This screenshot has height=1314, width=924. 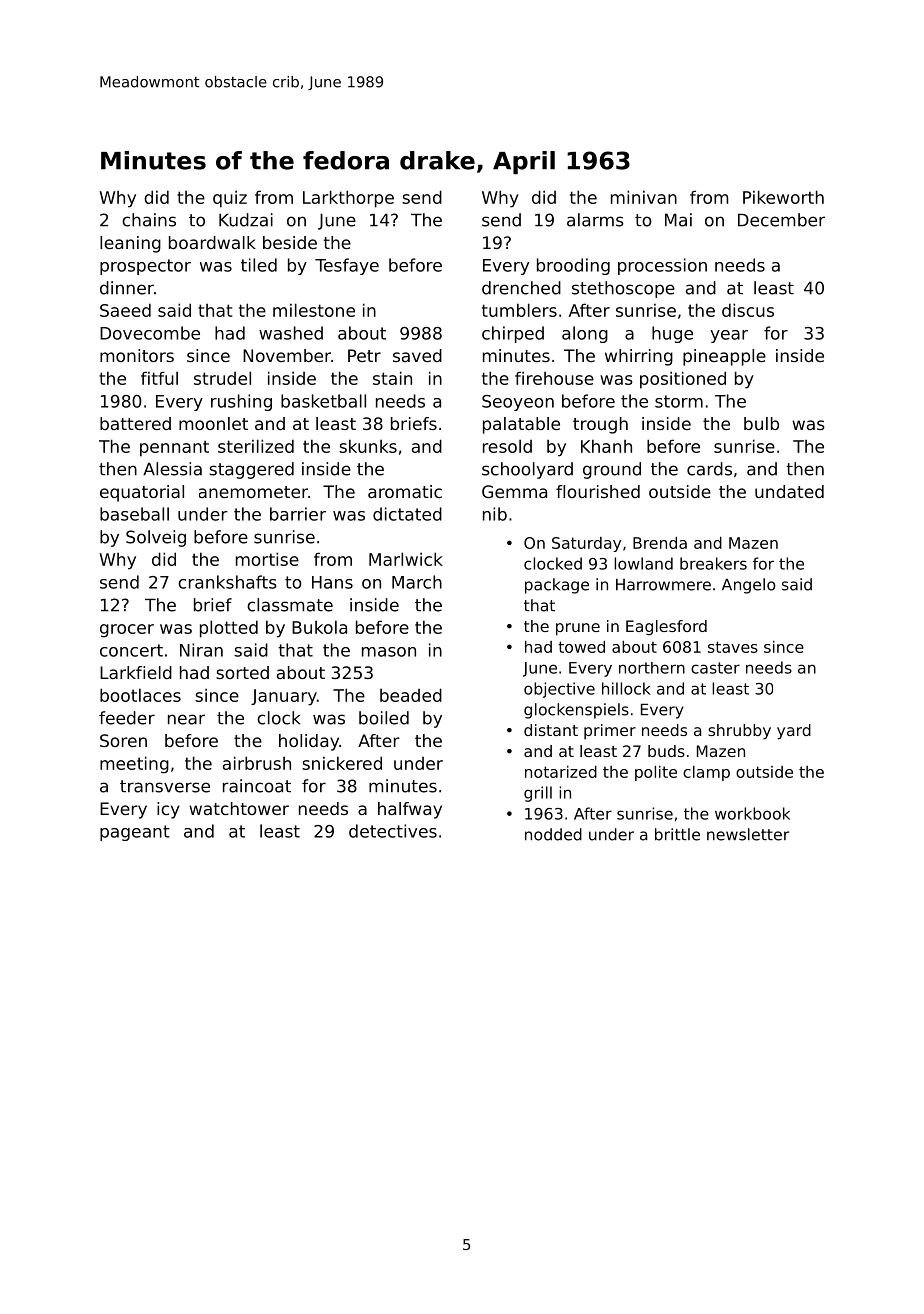 I want to click on skunks, so click(x=368, y=446).
